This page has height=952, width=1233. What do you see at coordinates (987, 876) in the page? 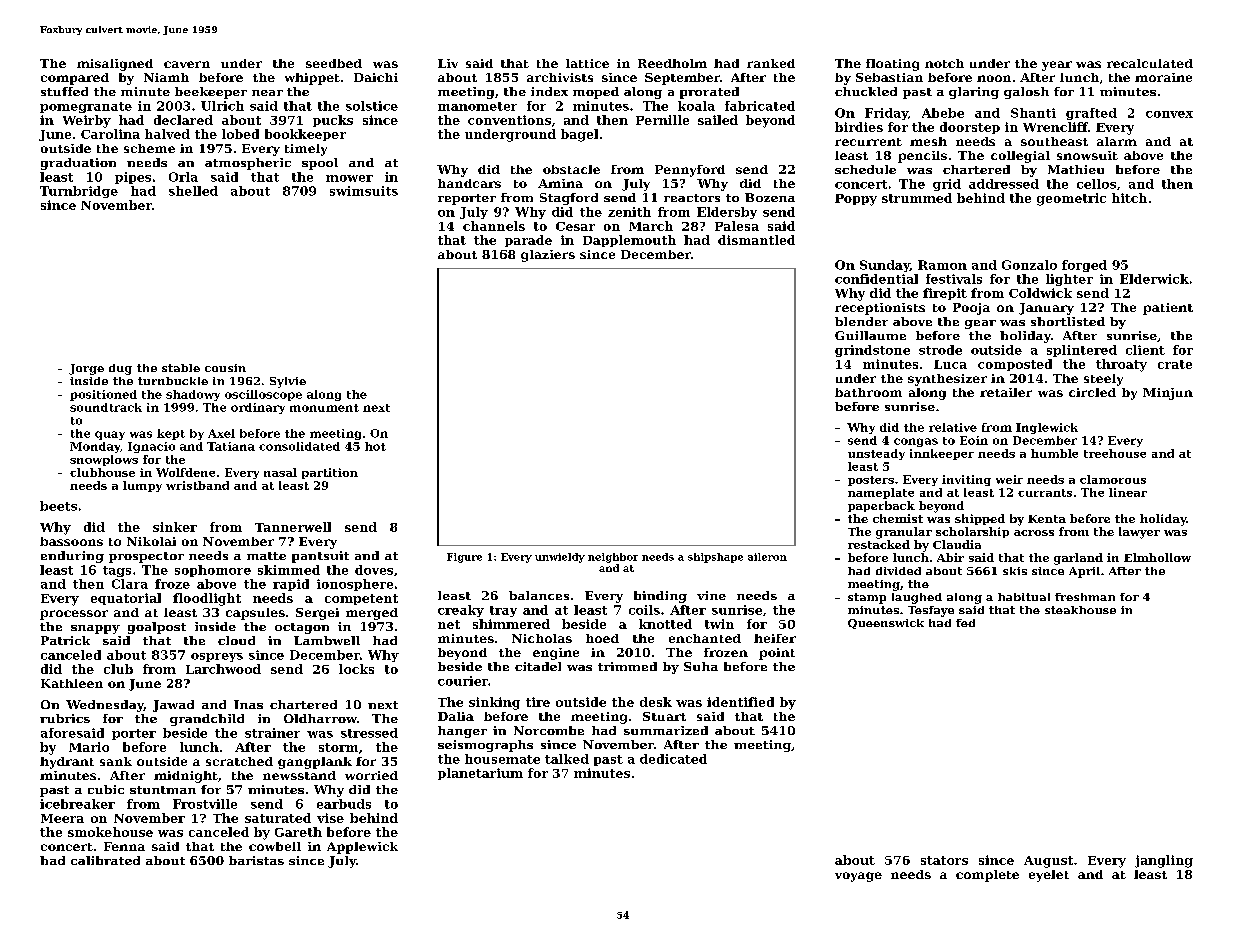
I see `complete` at bounding box center [987, 876].
